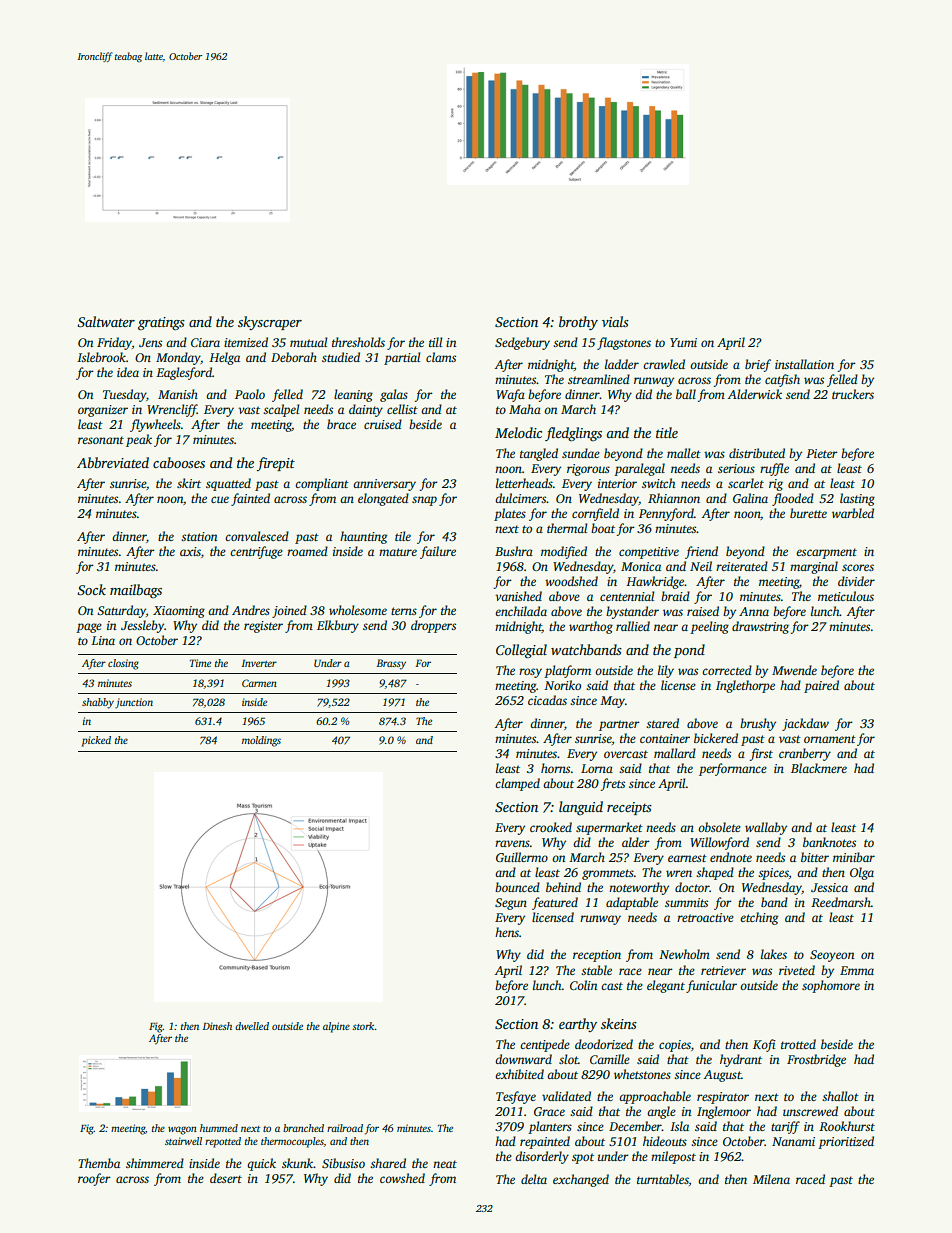 This document has height=1233, width=952. I want to click on cowshed, so click(402, 1178).
